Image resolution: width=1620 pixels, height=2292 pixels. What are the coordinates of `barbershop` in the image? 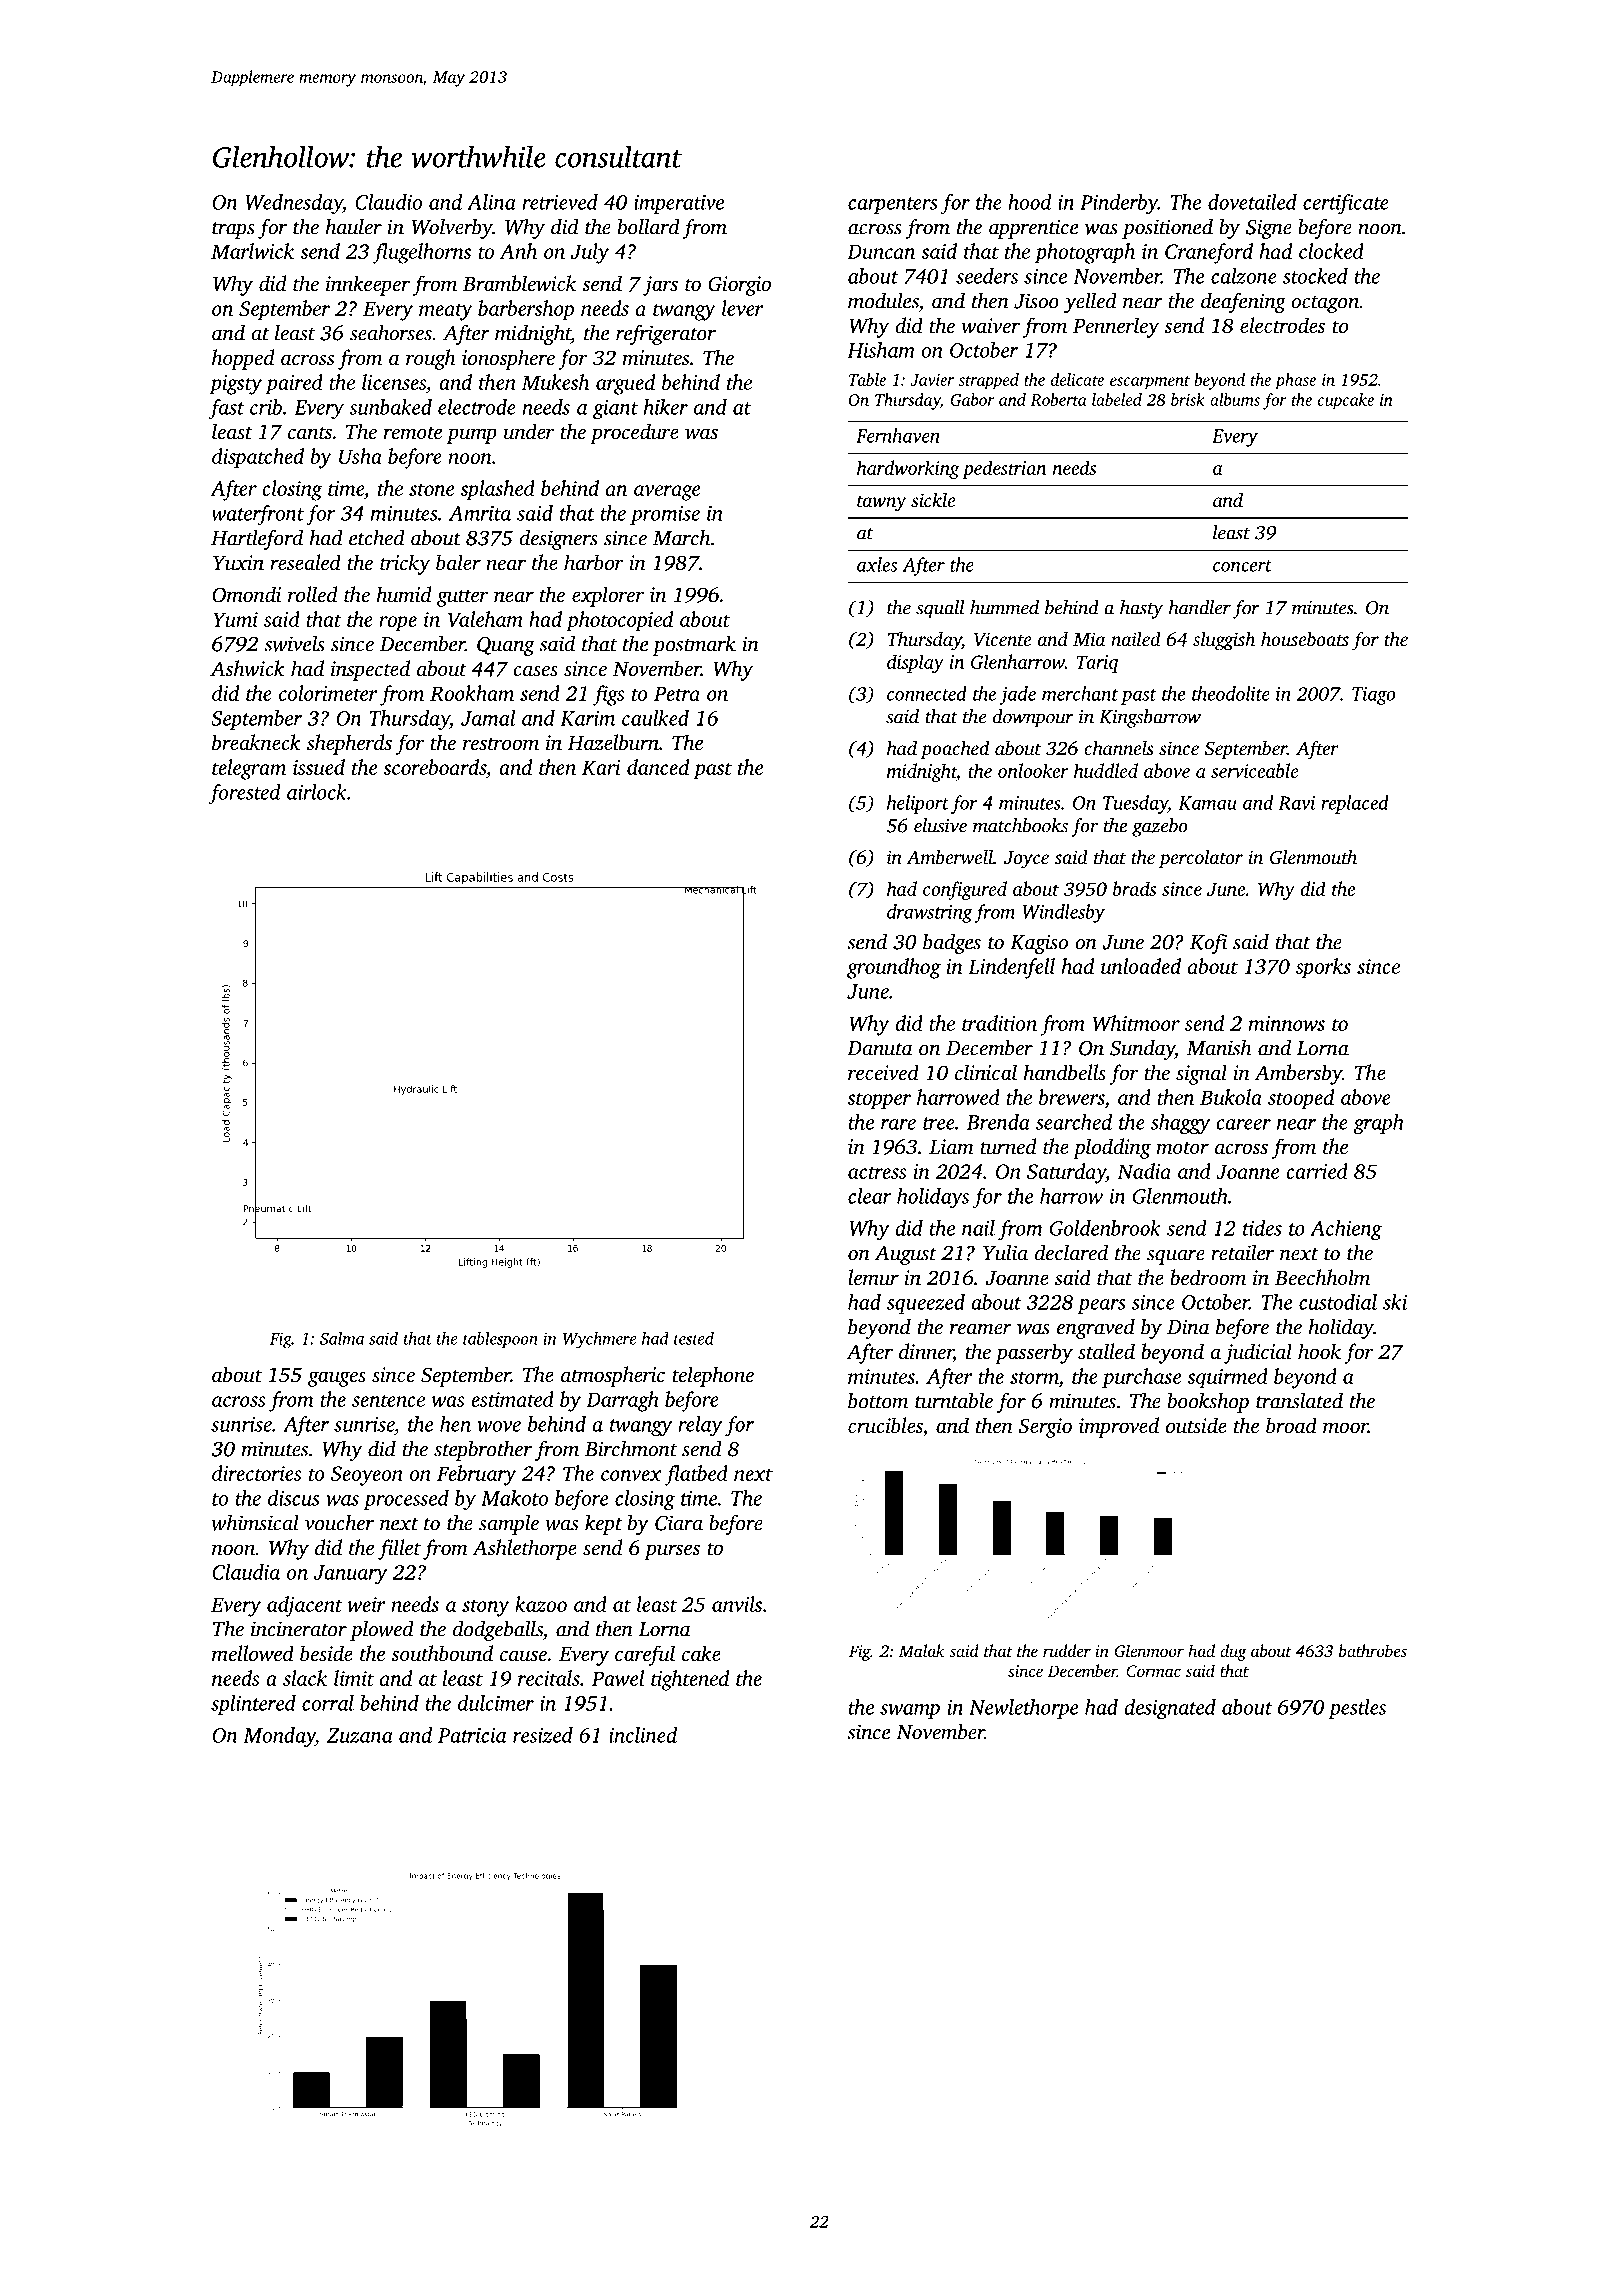 It's located at (526, 310).
